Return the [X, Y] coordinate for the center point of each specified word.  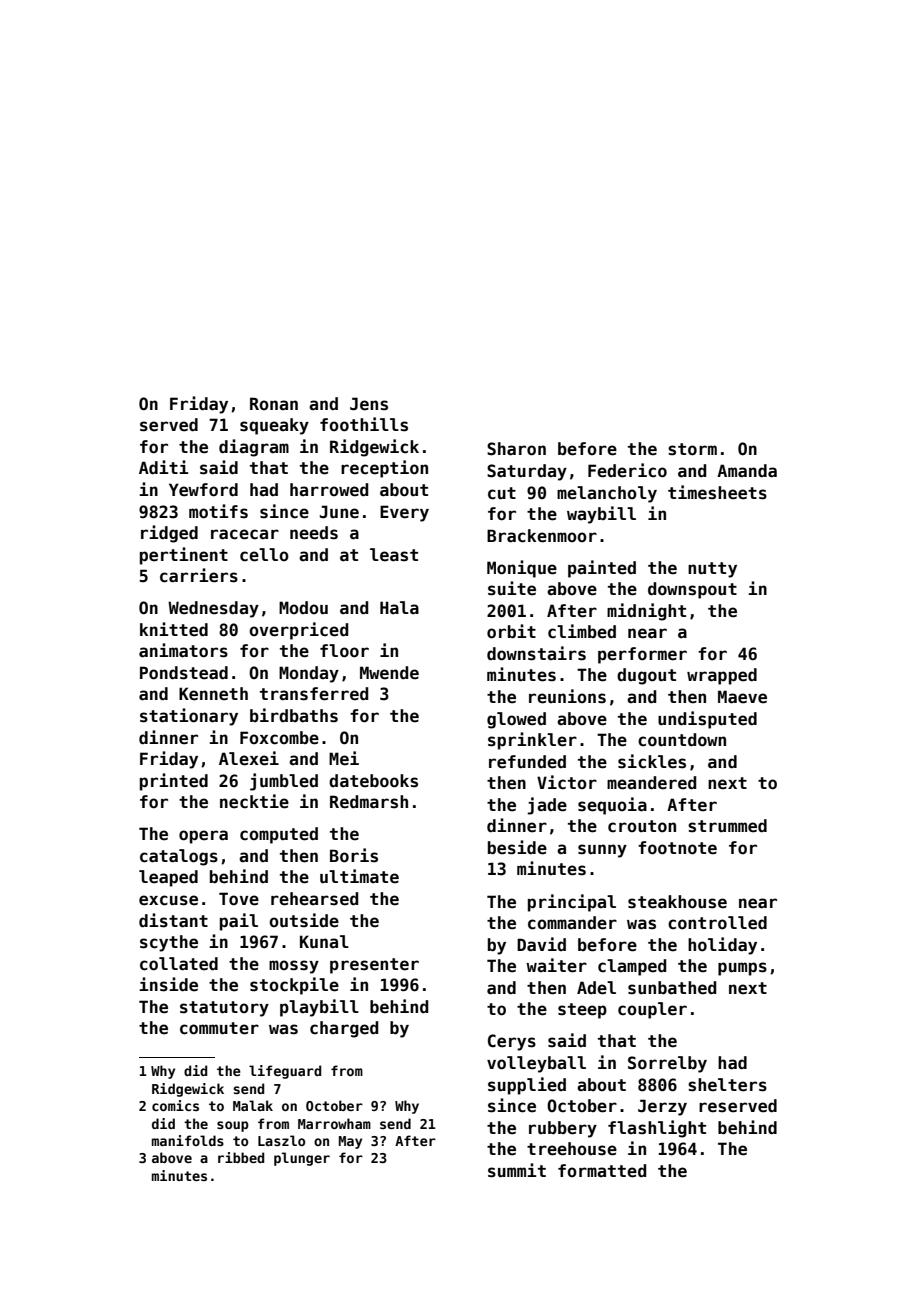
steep [582, 1011]
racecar [245, 534]
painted [602, 569]
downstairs [536, 653]
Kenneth [213, 694]
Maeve [742, 697]
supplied [527, 1086]
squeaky [274, 426]
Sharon [516, 449]
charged [344, 1029]
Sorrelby [667, 1064]
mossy [294, 967]
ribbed [241, 1157]
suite [512, 588]
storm [692, 449]
